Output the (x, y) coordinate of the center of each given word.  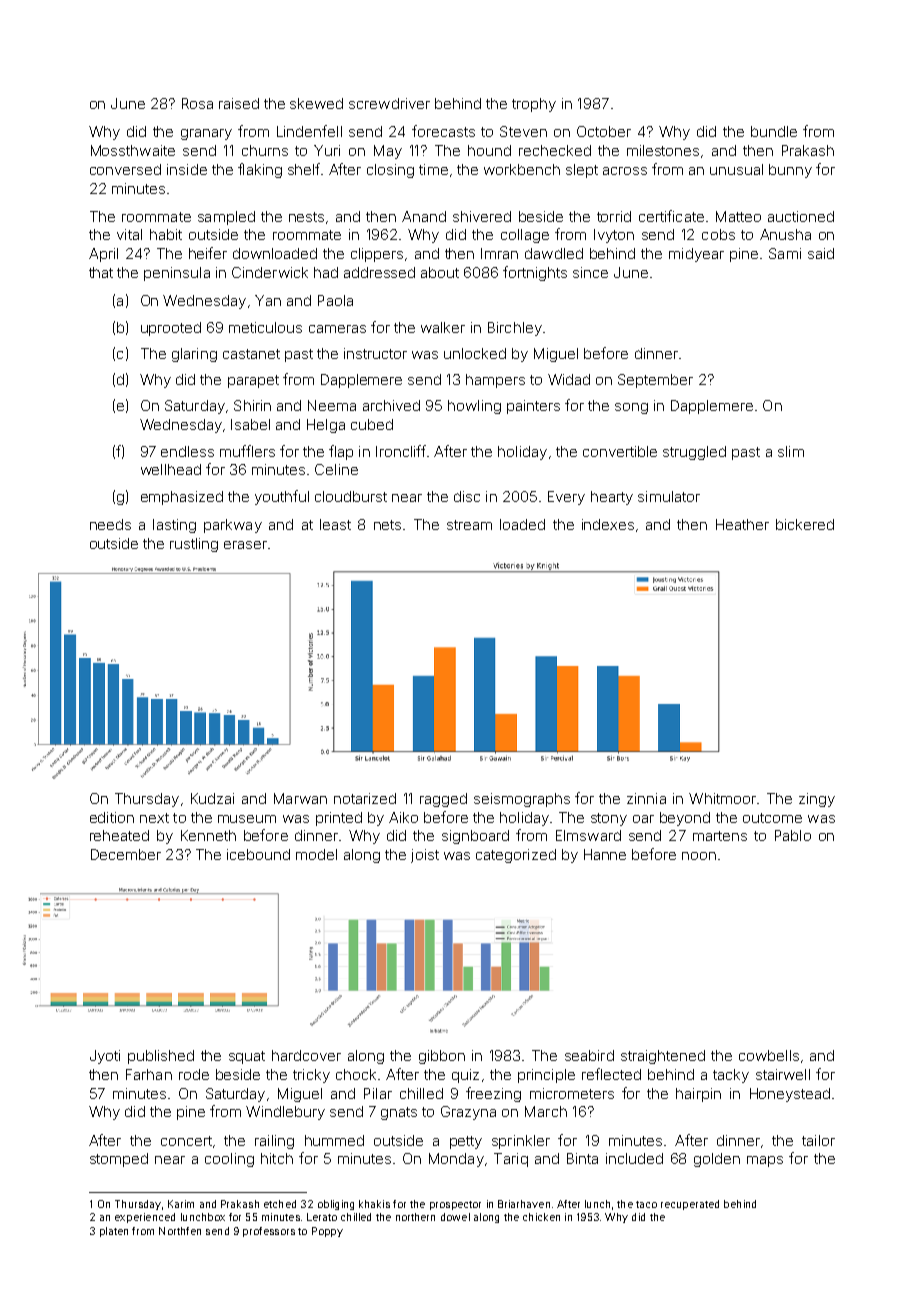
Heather (742, 524)
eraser (245, 545)
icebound (258, 854)
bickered (805, 524)
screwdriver (389, 103)
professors (269, 1232)
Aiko (403, 817)
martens (720, 836)
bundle (774, 131)
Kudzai (212, 798)
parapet (253, 381)
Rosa (197, 103)
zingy (817, 800)
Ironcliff (401, 451)
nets (387, 525)
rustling (194, 545)
